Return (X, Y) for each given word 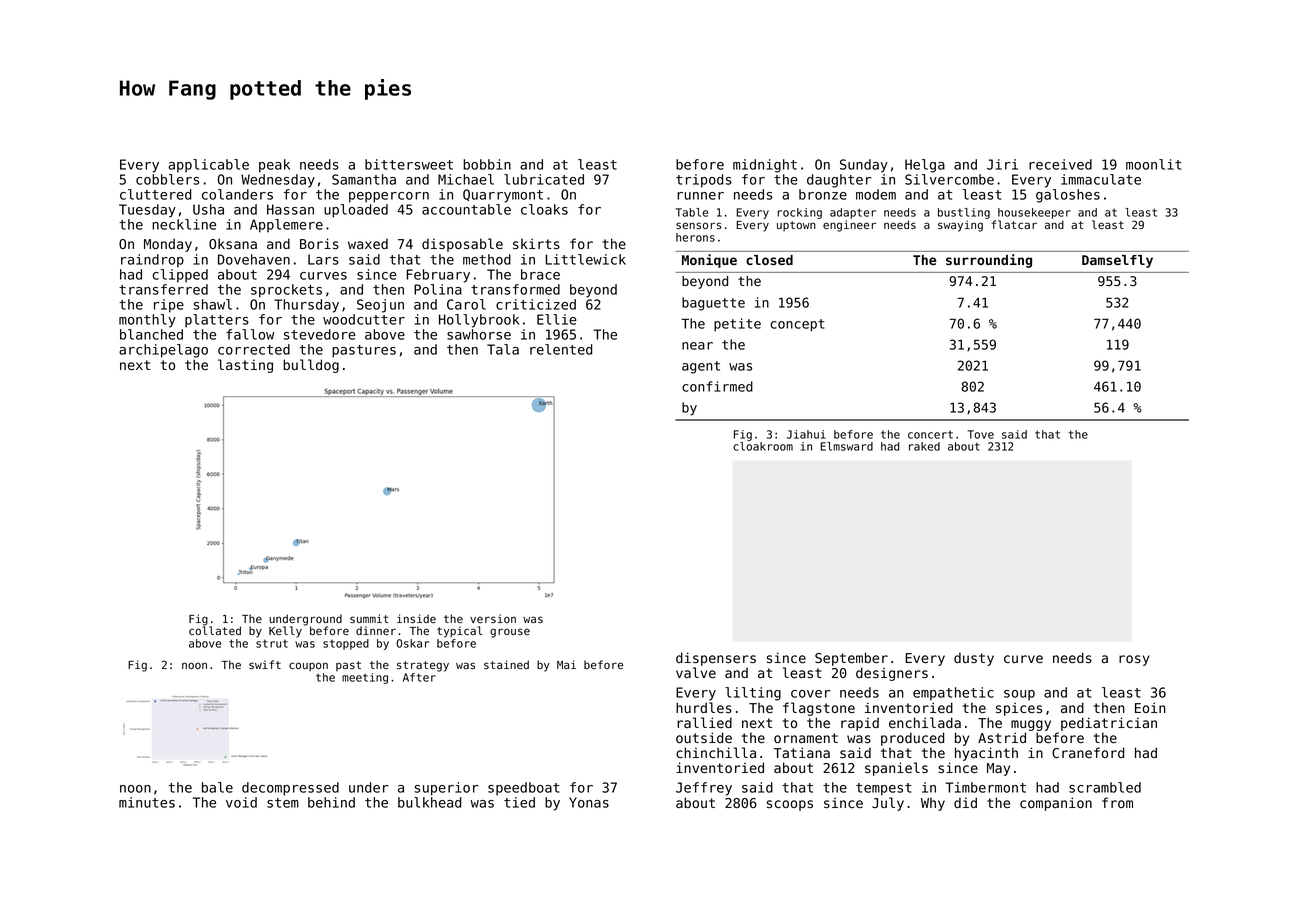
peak (274, 166)
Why (933, 804)
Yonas (589, 802)
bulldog (311, 366)
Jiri (1002, 164)
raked (924, 446)
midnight (765, 166)
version (493, 618)
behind (331, 802)
